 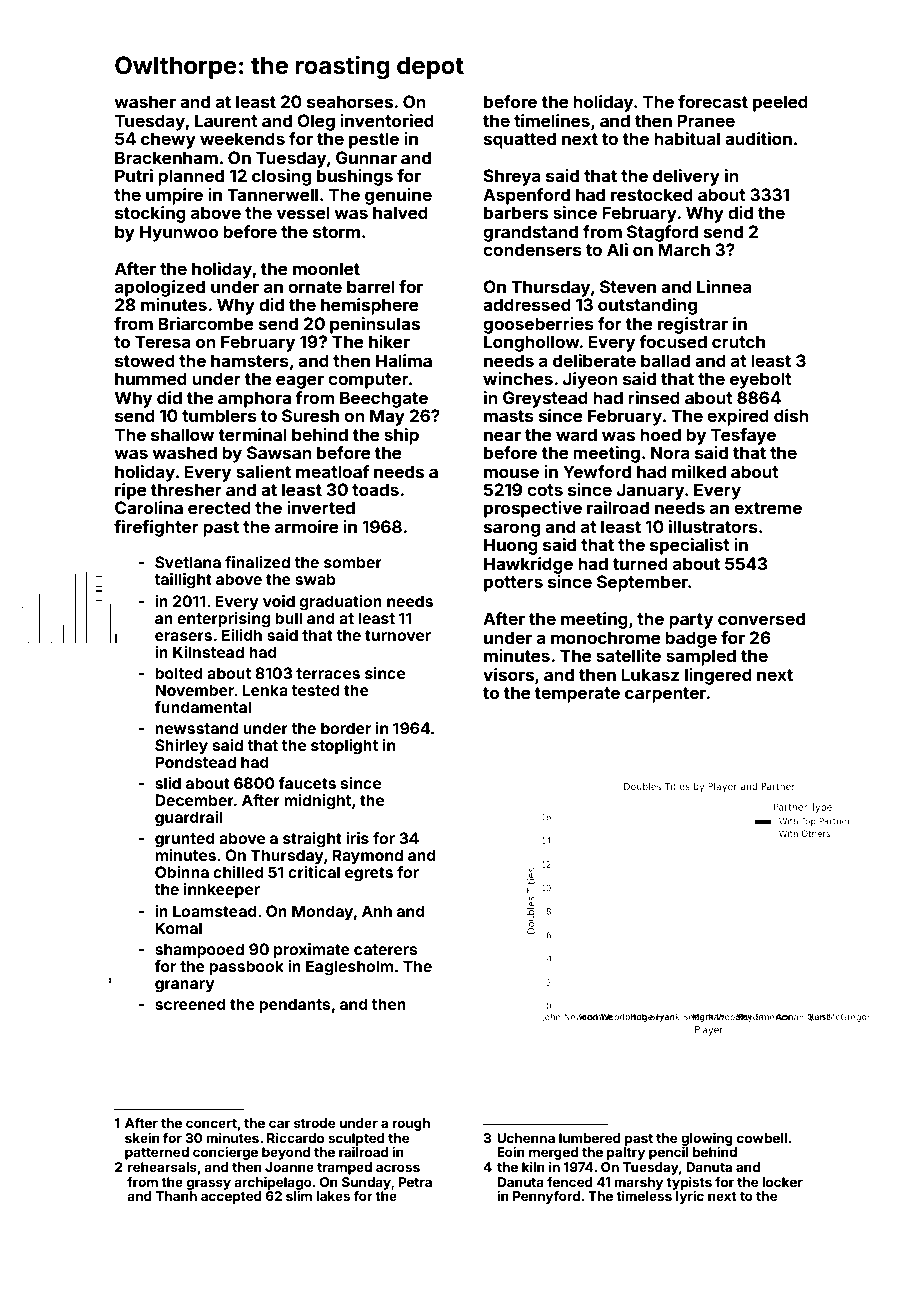 What do you see at coordinates (357, 838) in the document?
I see `iris` at bounding box center [357, 838].
